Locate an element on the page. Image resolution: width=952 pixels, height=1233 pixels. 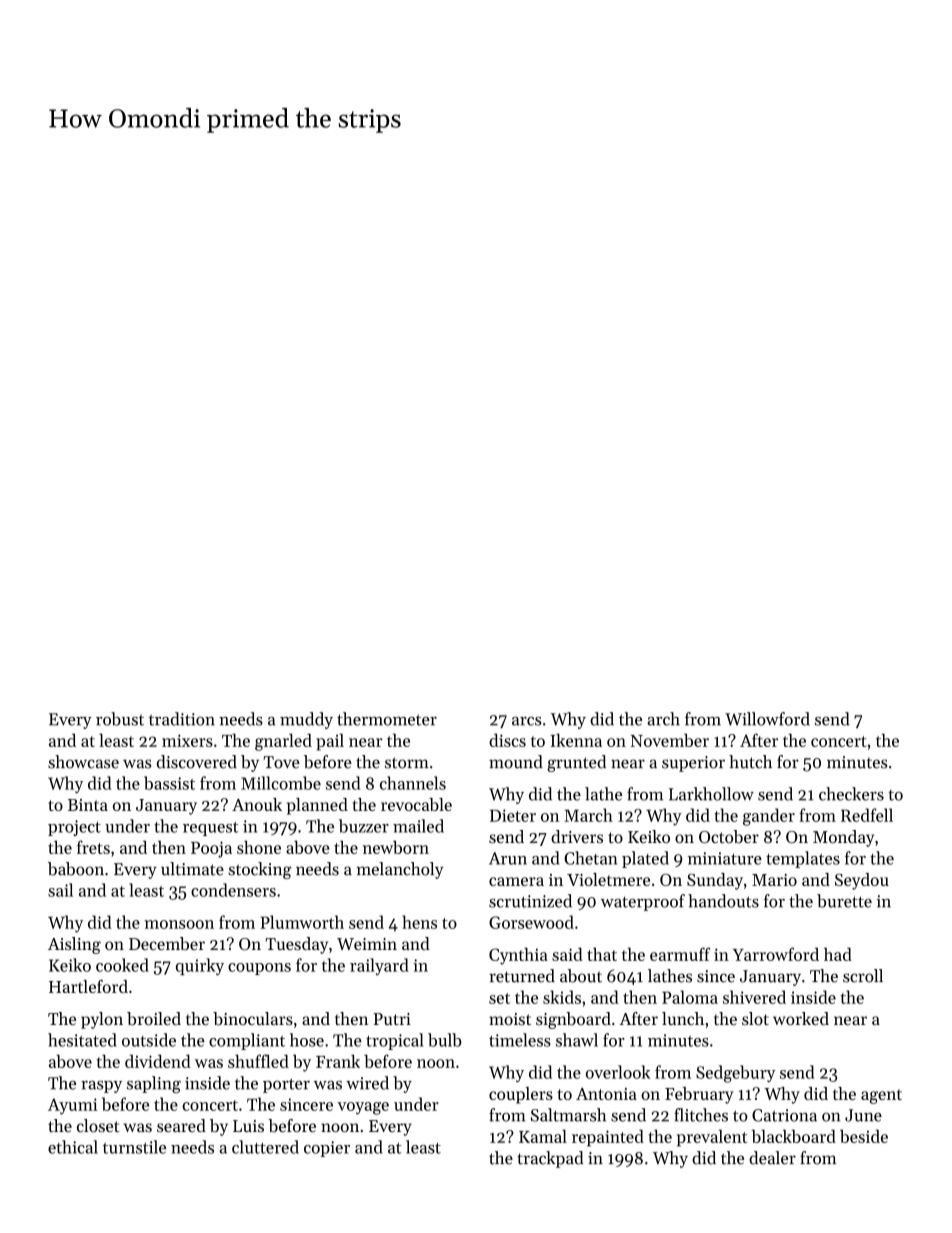
binoculars is located at coordinates (253, 1018).
